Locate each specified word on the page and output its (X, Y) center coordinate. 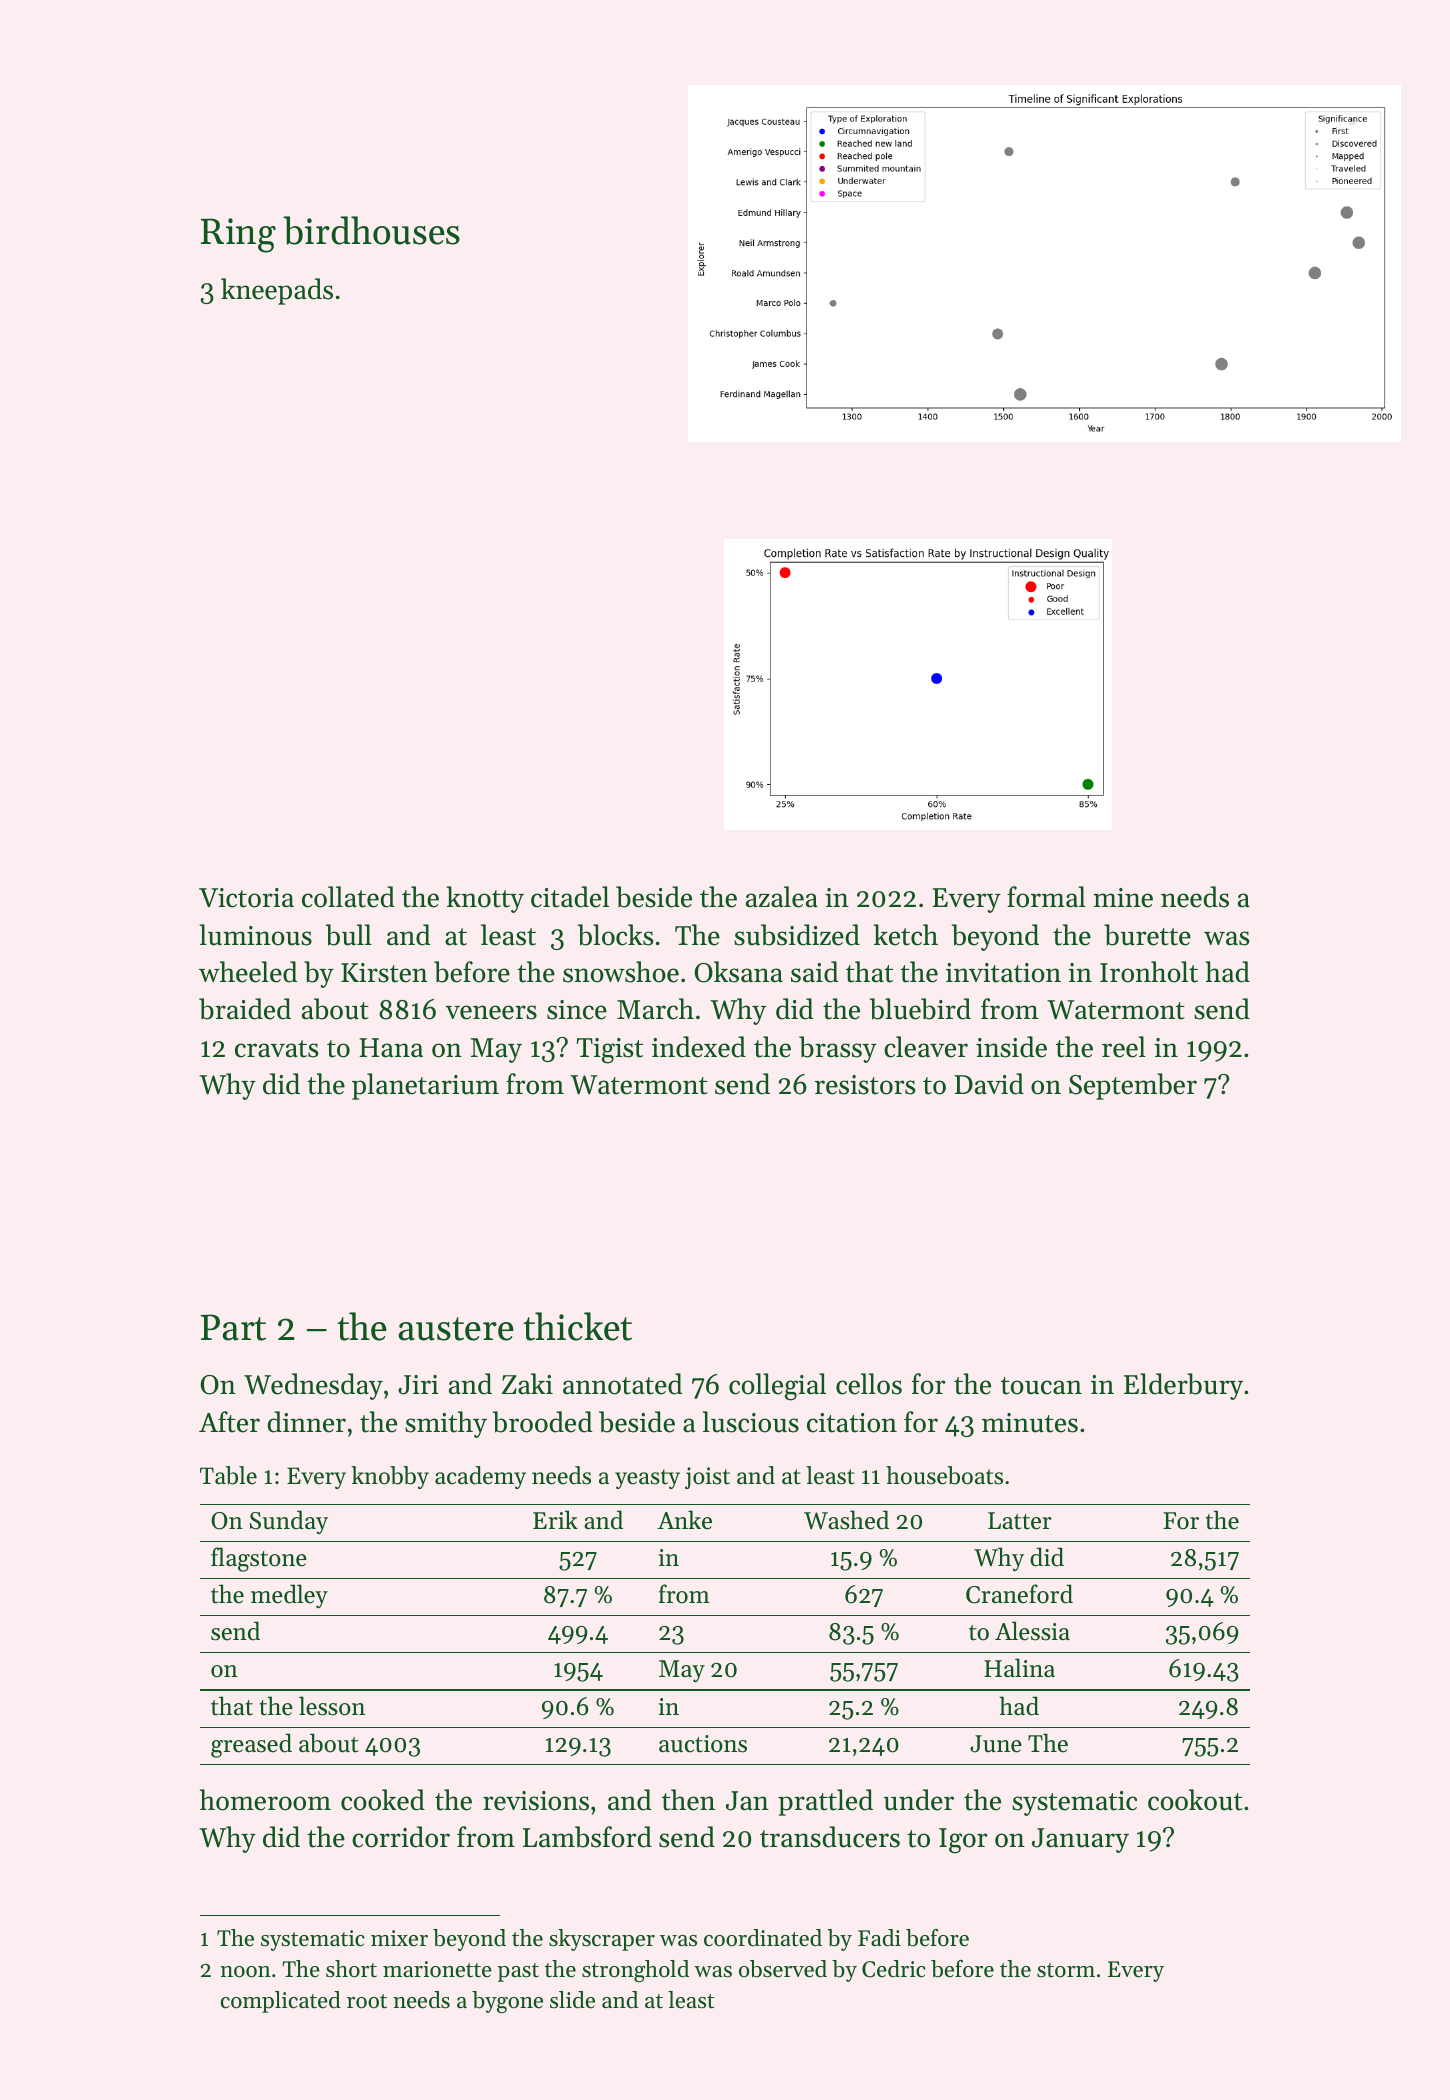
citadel (570, 897)
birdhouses (371, 230)
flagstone (259, 1559)
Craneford (1019, 1594)
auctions (703, 1744)
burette (1147, 935)
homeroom (265, 1800)
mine (1123, 898)
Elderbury (1183, 1386)
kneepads (277, 291)
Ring (238, 235)
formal (1046, 897)
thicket (577, 1326)
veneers (491, 1012)
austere (456, 1329)
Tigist (610, 1051)
